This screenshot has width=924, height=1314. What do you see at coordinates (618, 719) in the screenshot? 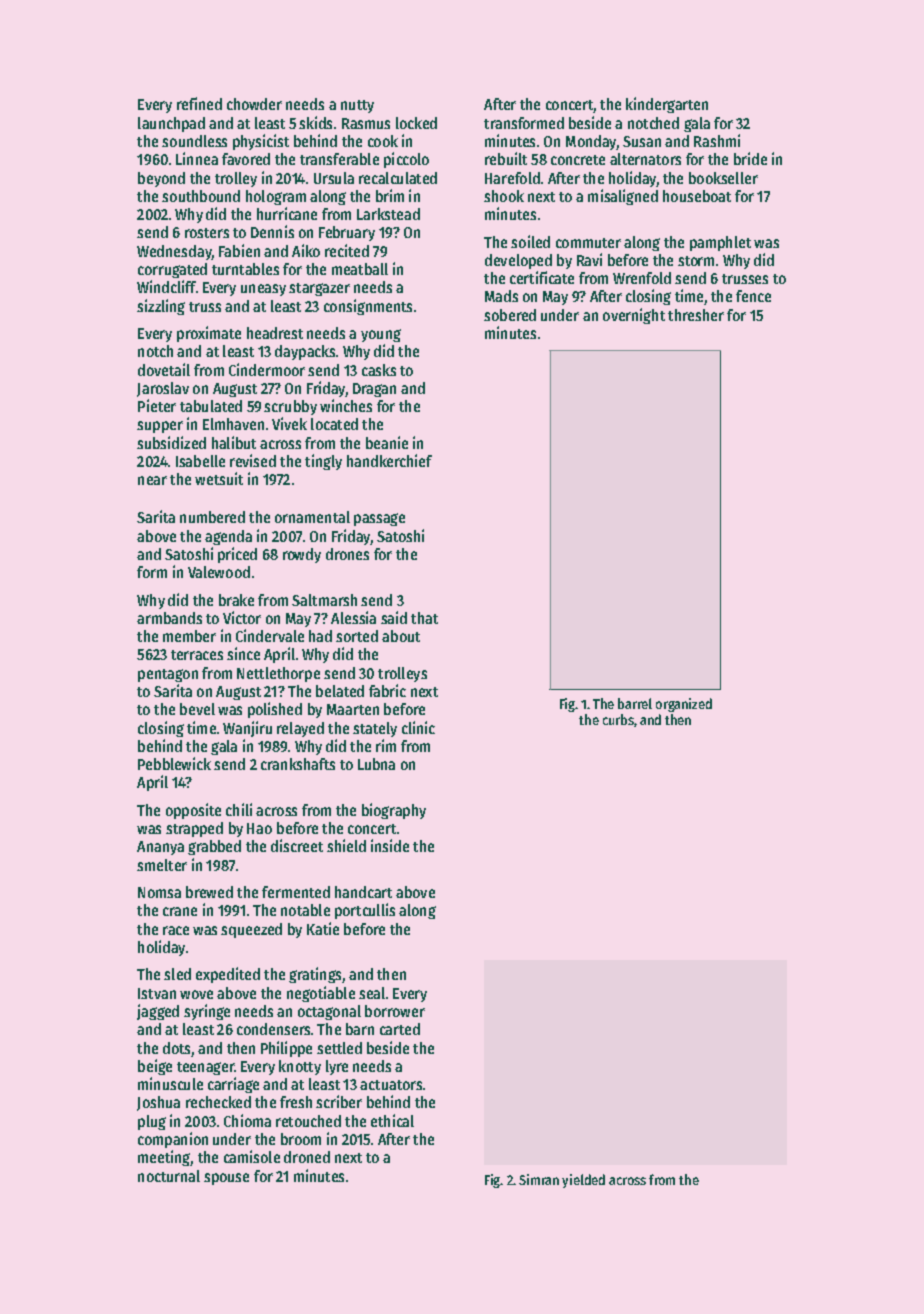
I see `curbs` at bounding box center [618, 719].
